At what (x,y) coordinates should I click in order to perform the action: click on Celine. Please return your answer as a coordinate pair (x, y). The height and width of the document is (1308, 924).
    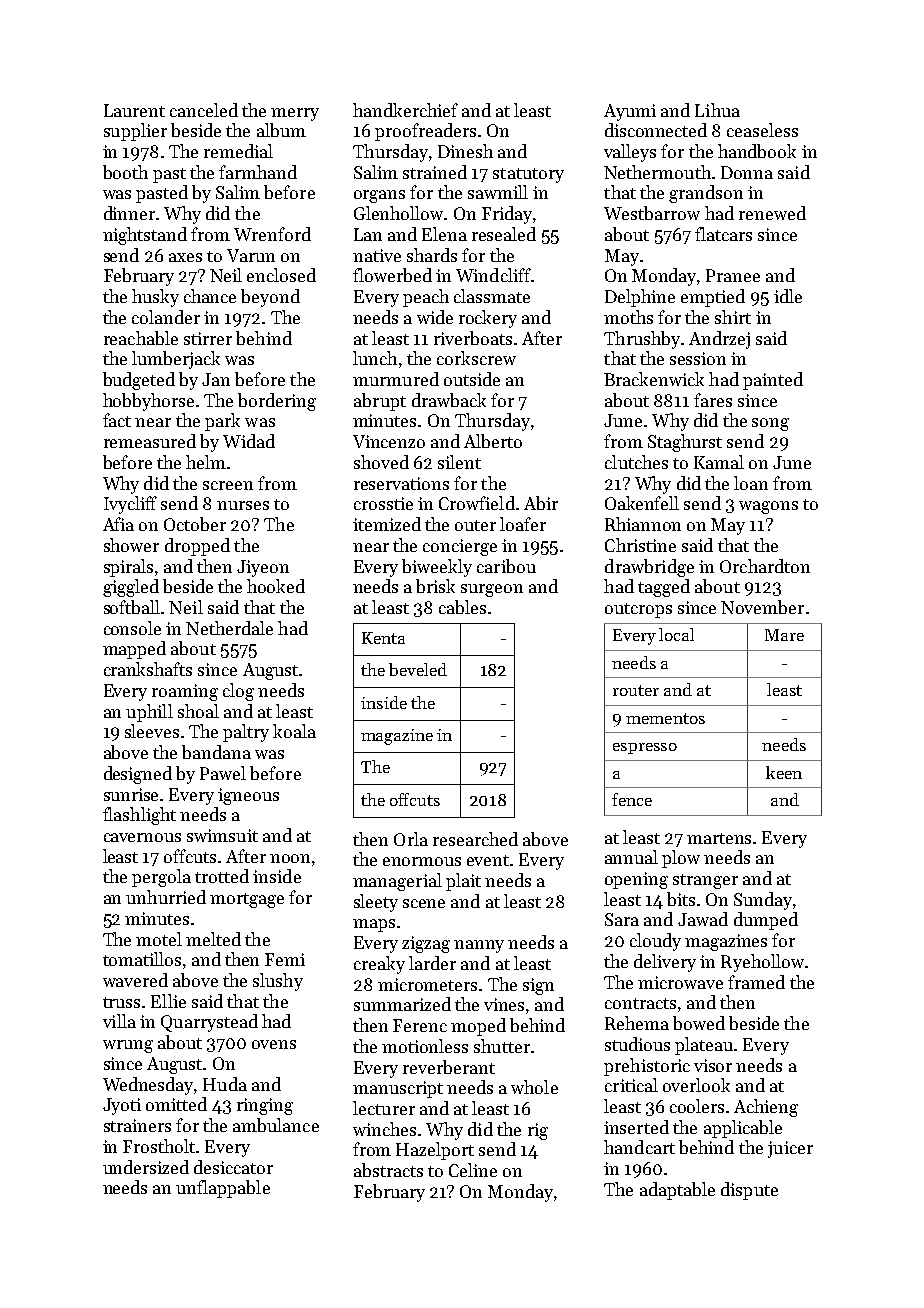
    Looking at the image, I should click on (473, 1170).
